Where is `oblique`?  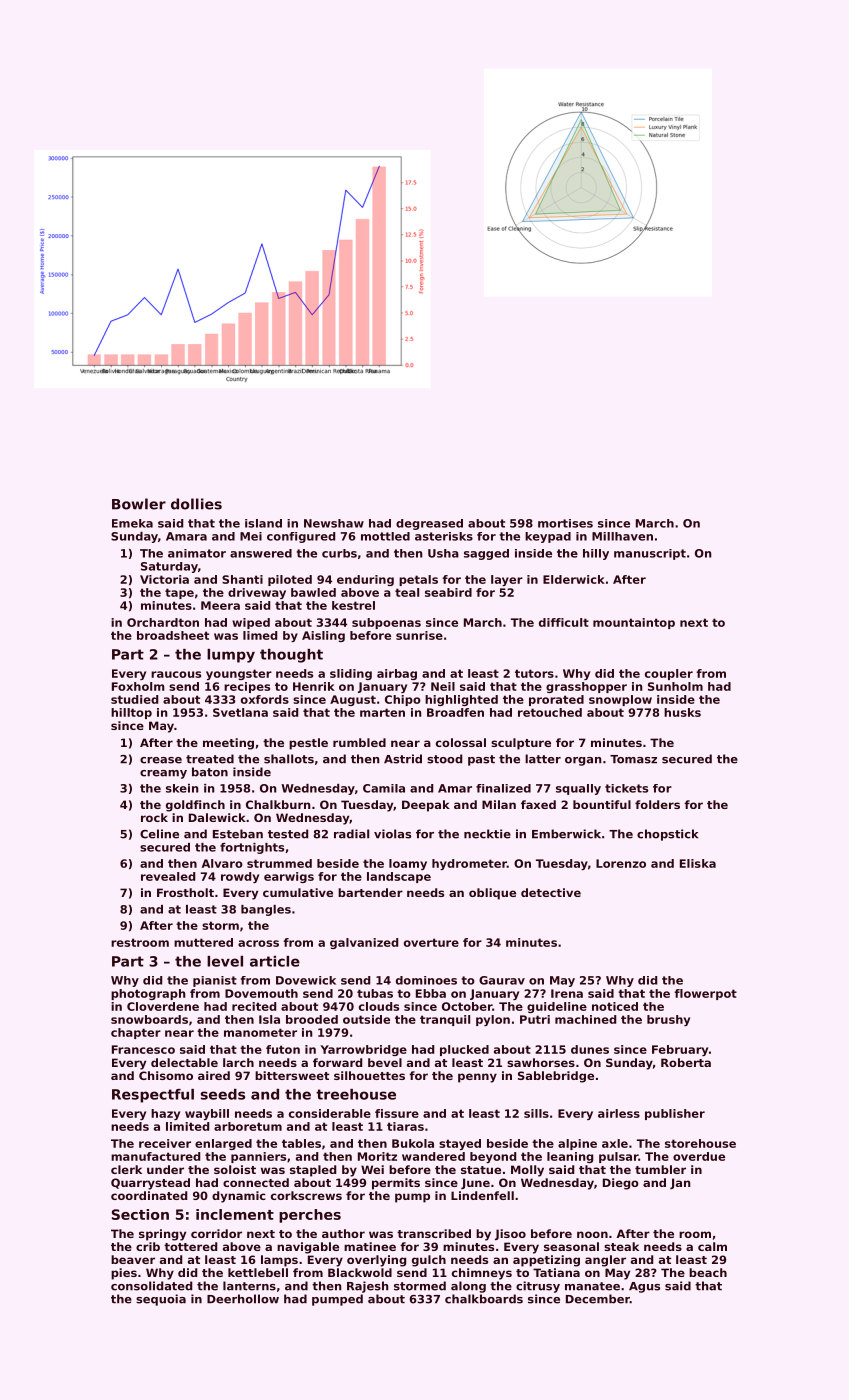
oblique is located at coordinates (492, 894).
